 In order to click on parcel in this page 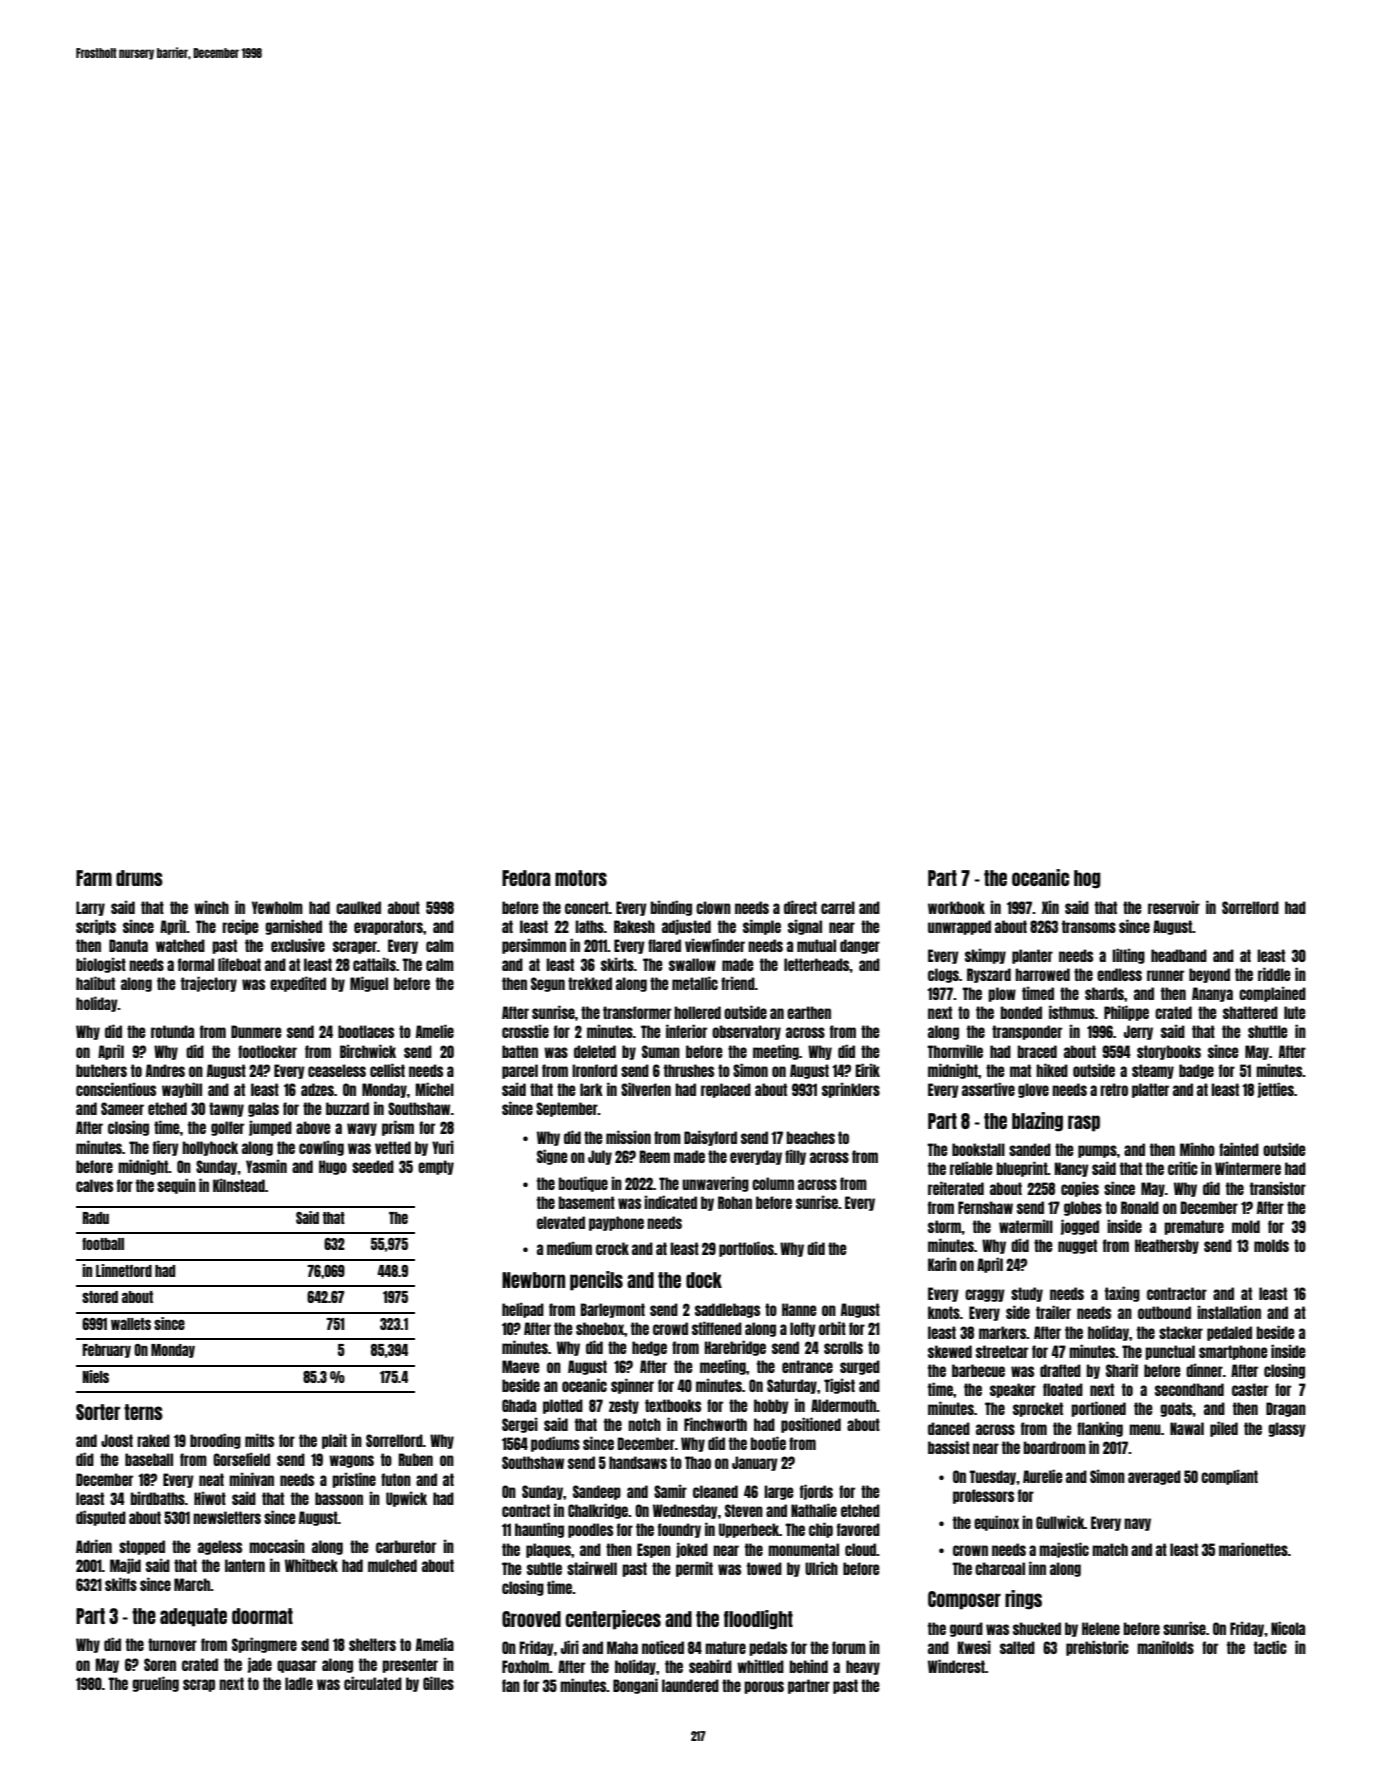, I will do `click(520, 1071)`.
